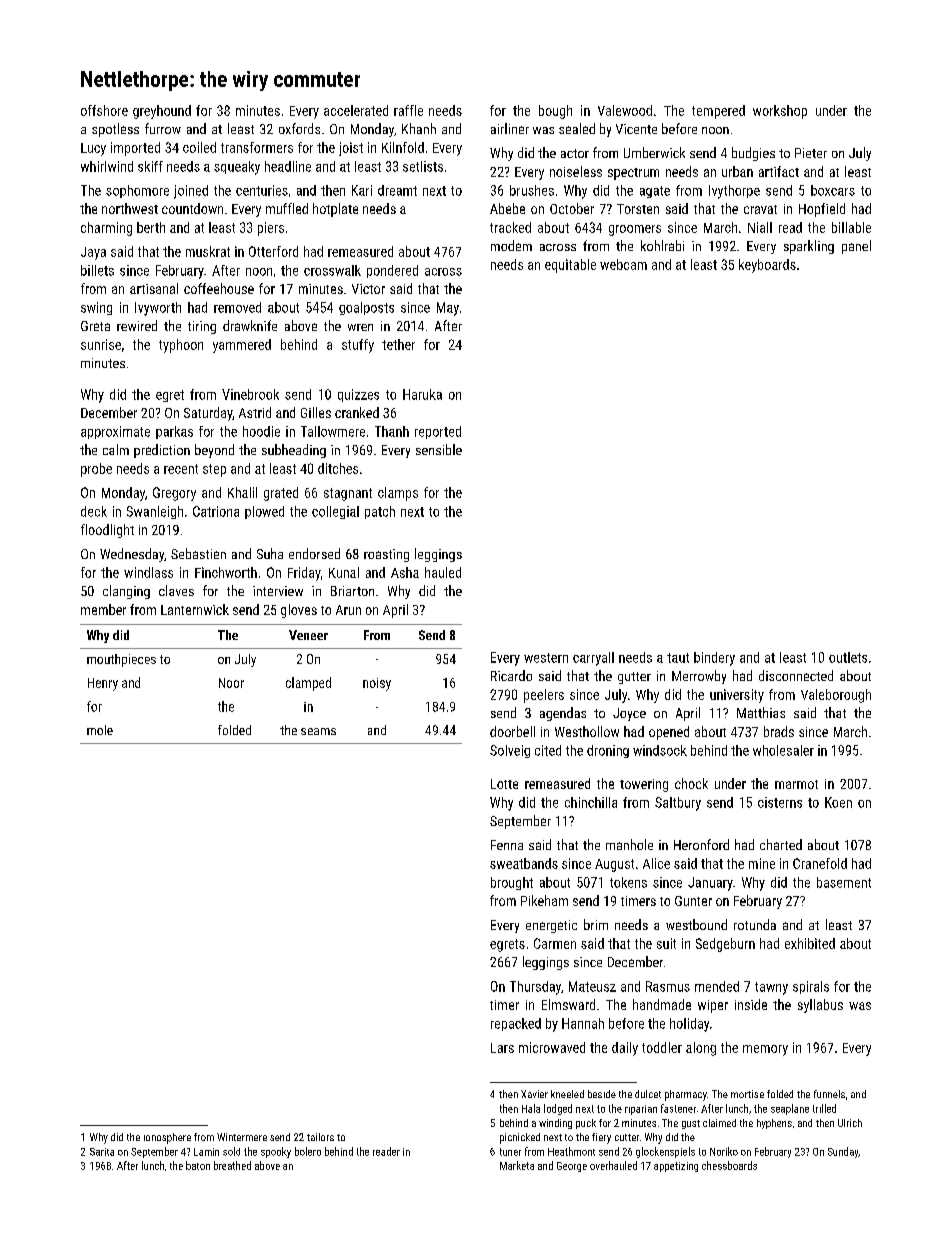 Image resolution: width=952 pixels, height=1233 pixels. Describe the element at coordinates (593, 659) in the screenshot. I see `carryall` at that location.
